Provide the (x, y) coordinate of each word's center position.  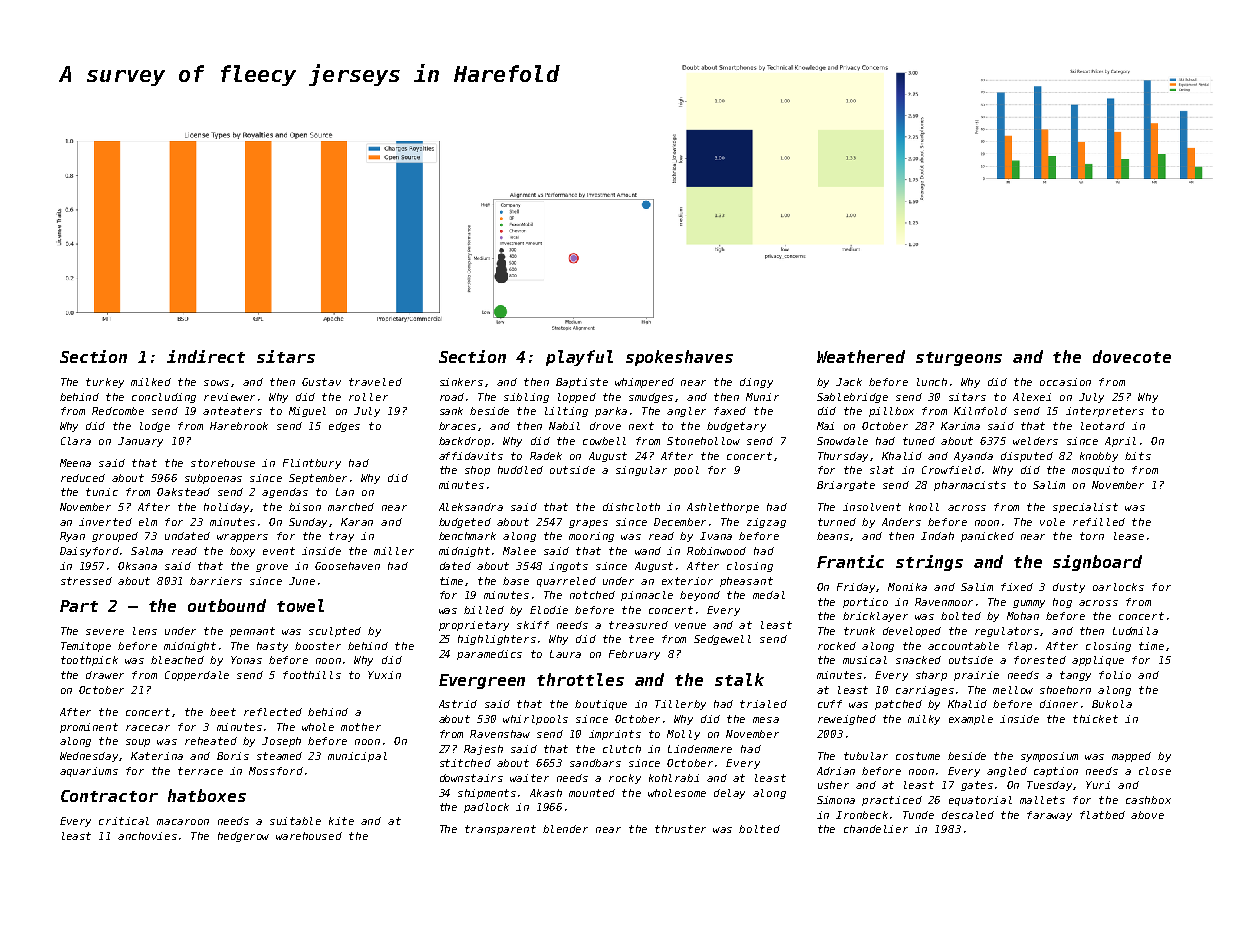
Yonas (246, 660)
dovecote (1132, 356)
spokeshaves (679, 358)
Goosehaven (347, 566)
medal (769, 595)
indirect (206, 356)
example (971, 720)
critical (124, 821)
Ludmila (1135, 631)
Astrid (458, 704)
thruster (680, 829)
